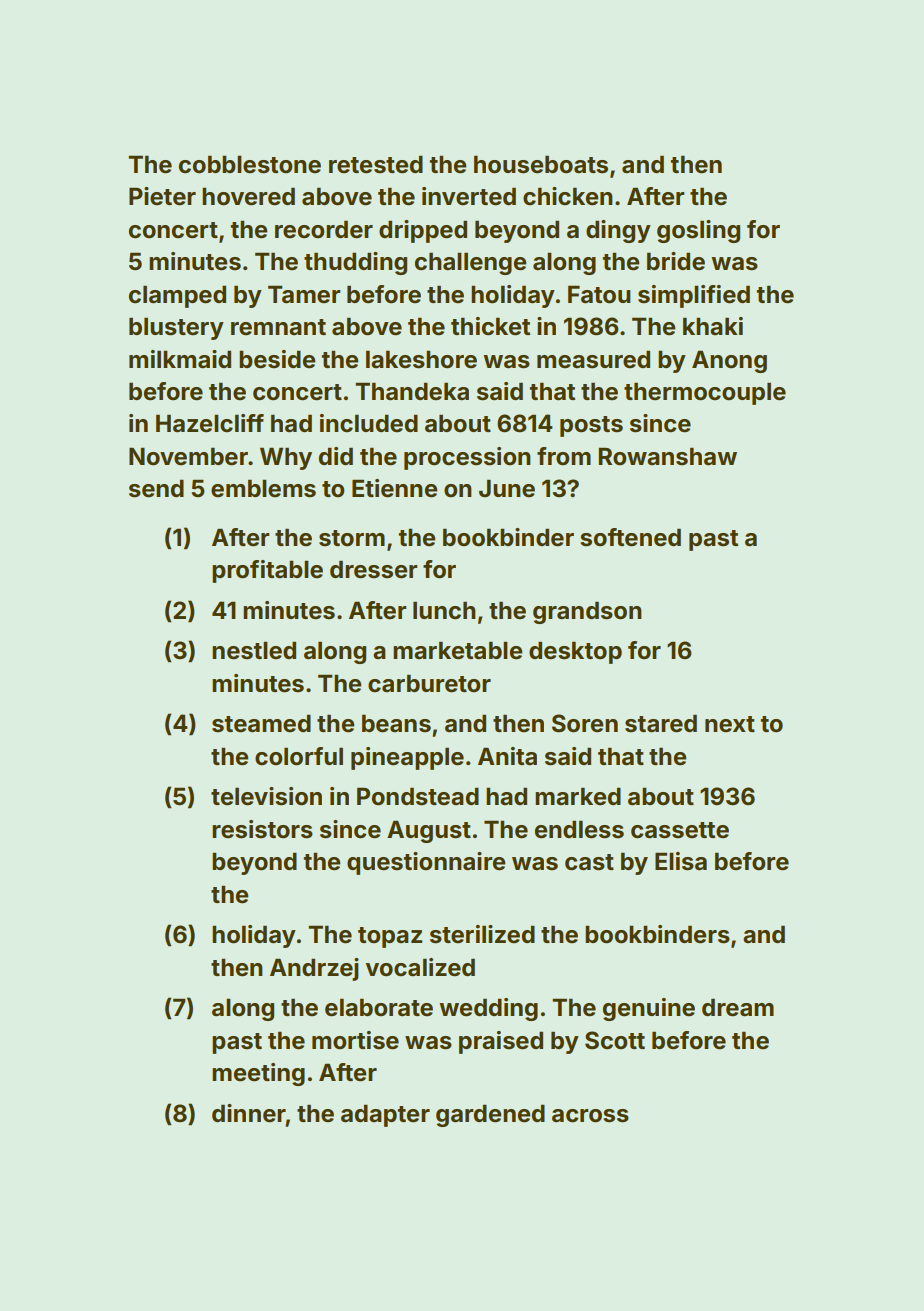 The width and height of the image is (924, 1311). I want to click on beside, so click(277, 359).
